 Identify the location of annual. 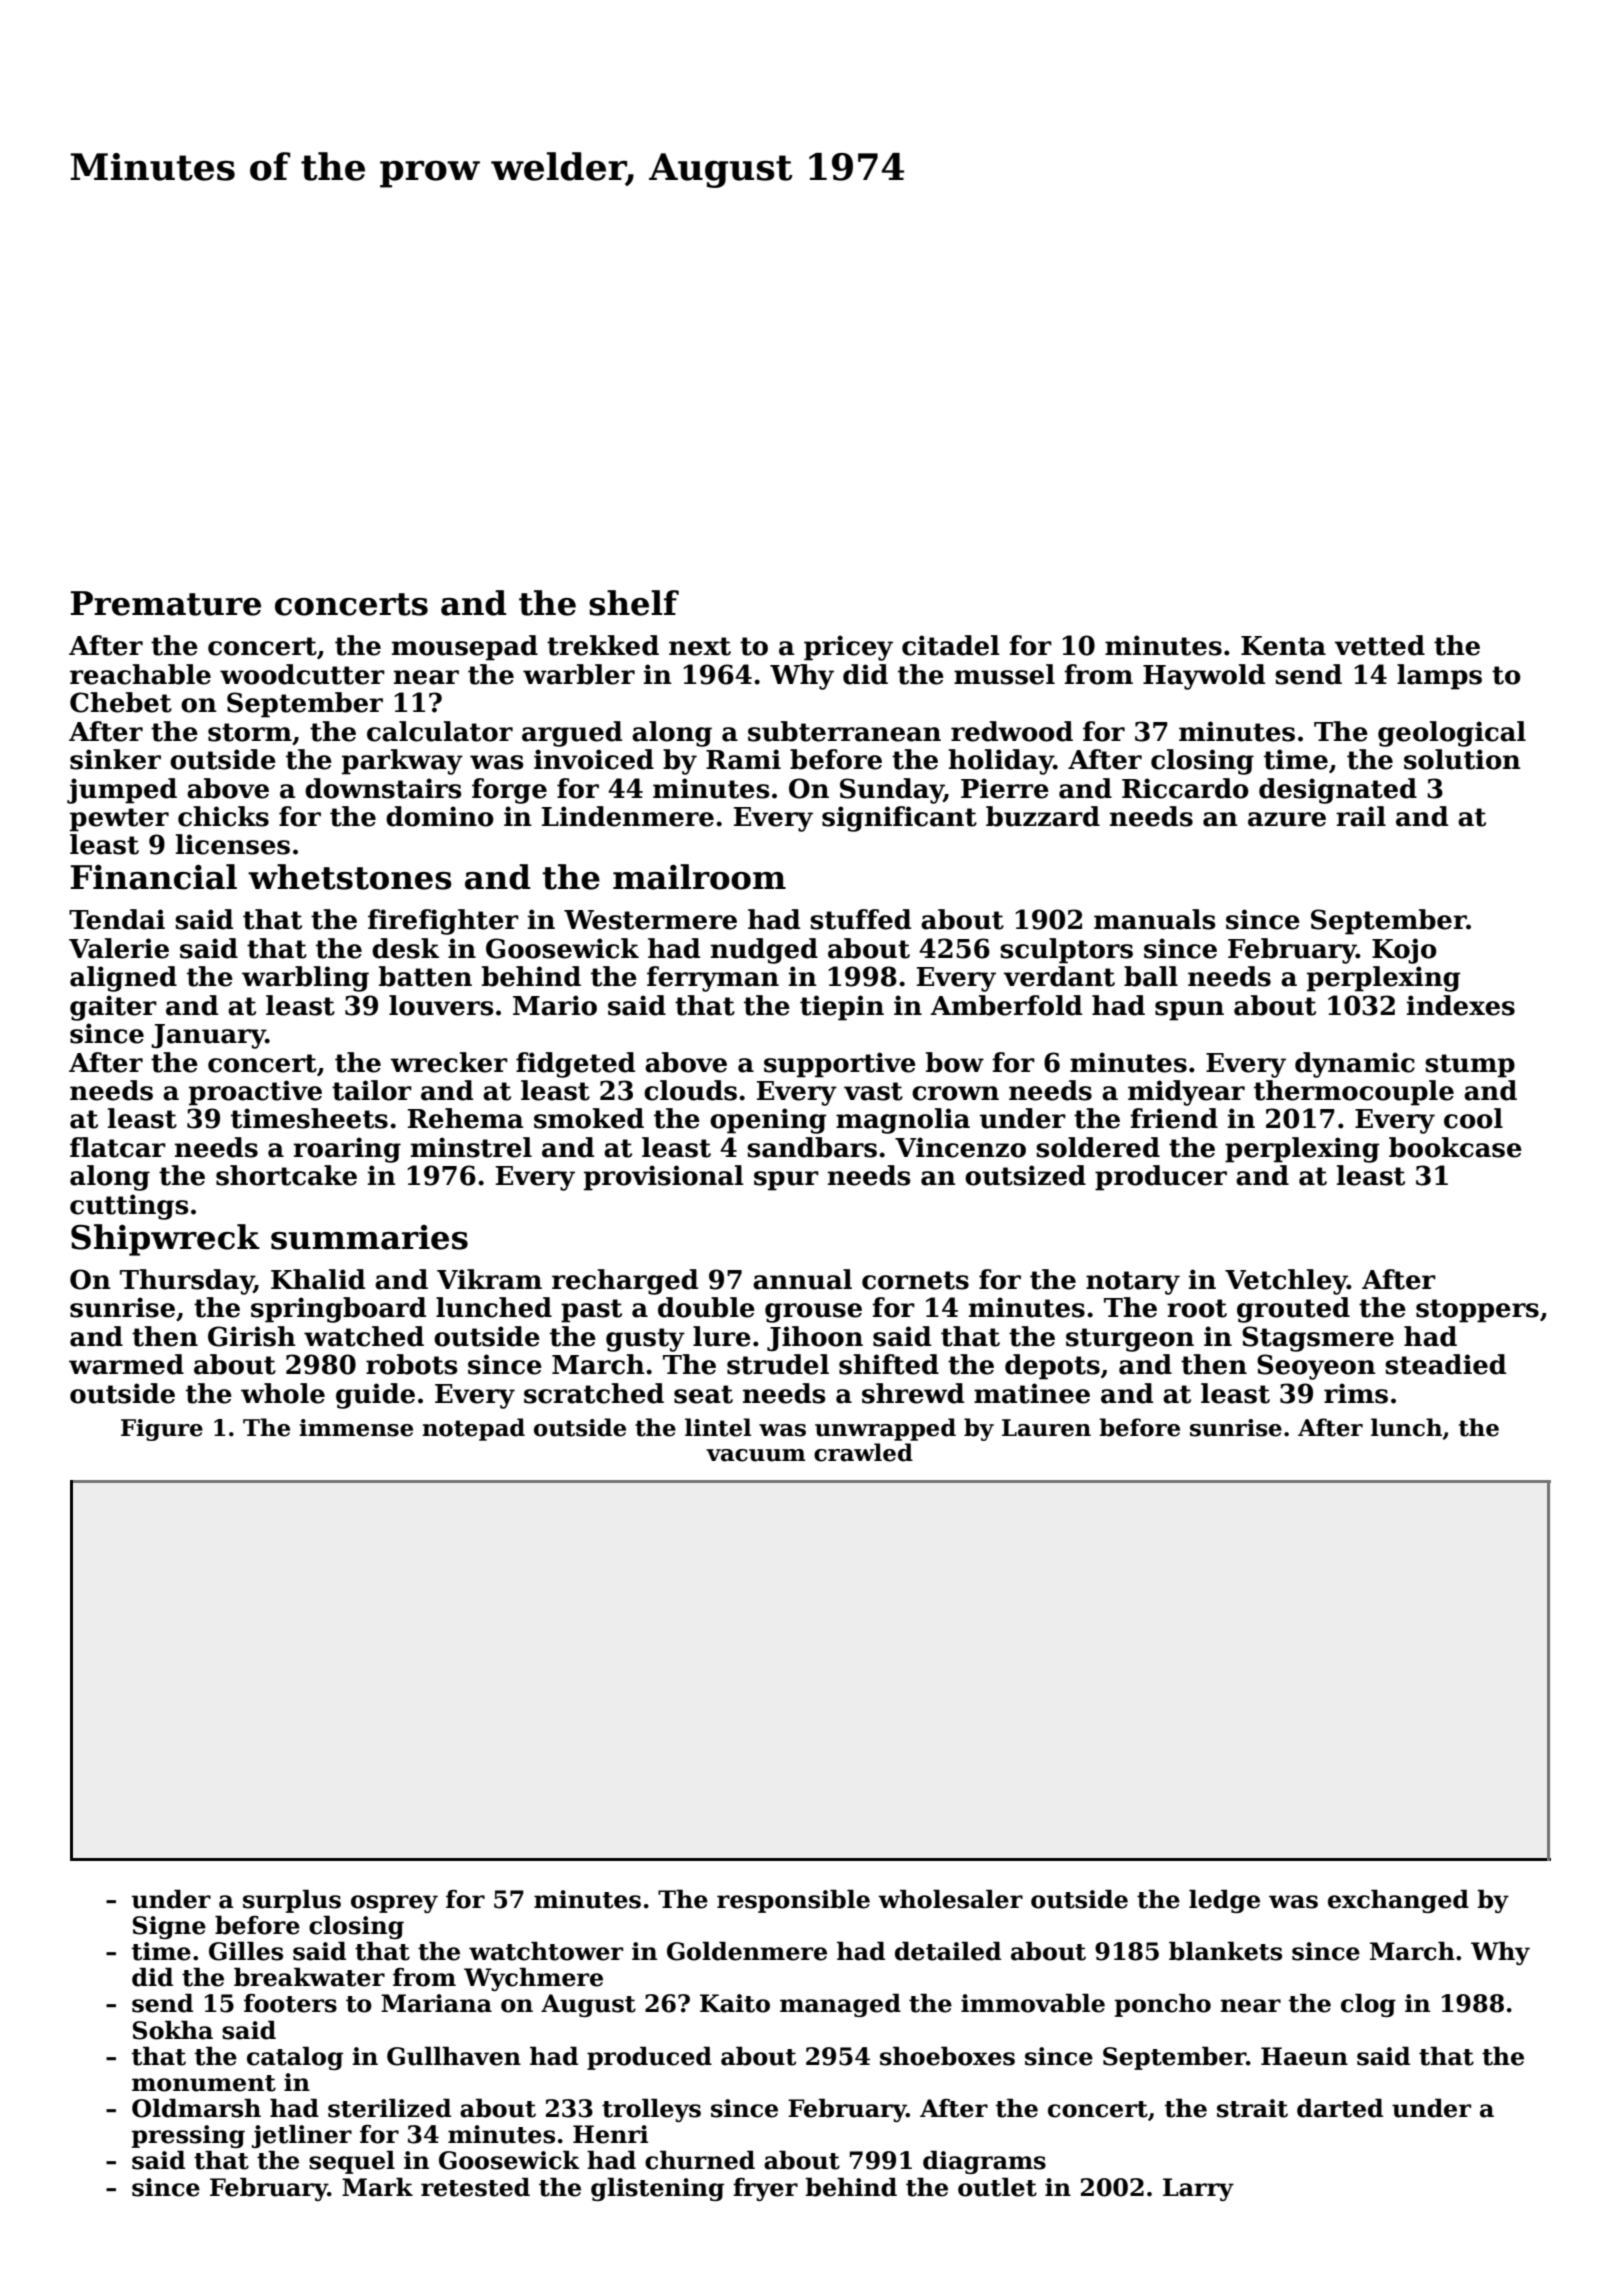
(802, 1279).
